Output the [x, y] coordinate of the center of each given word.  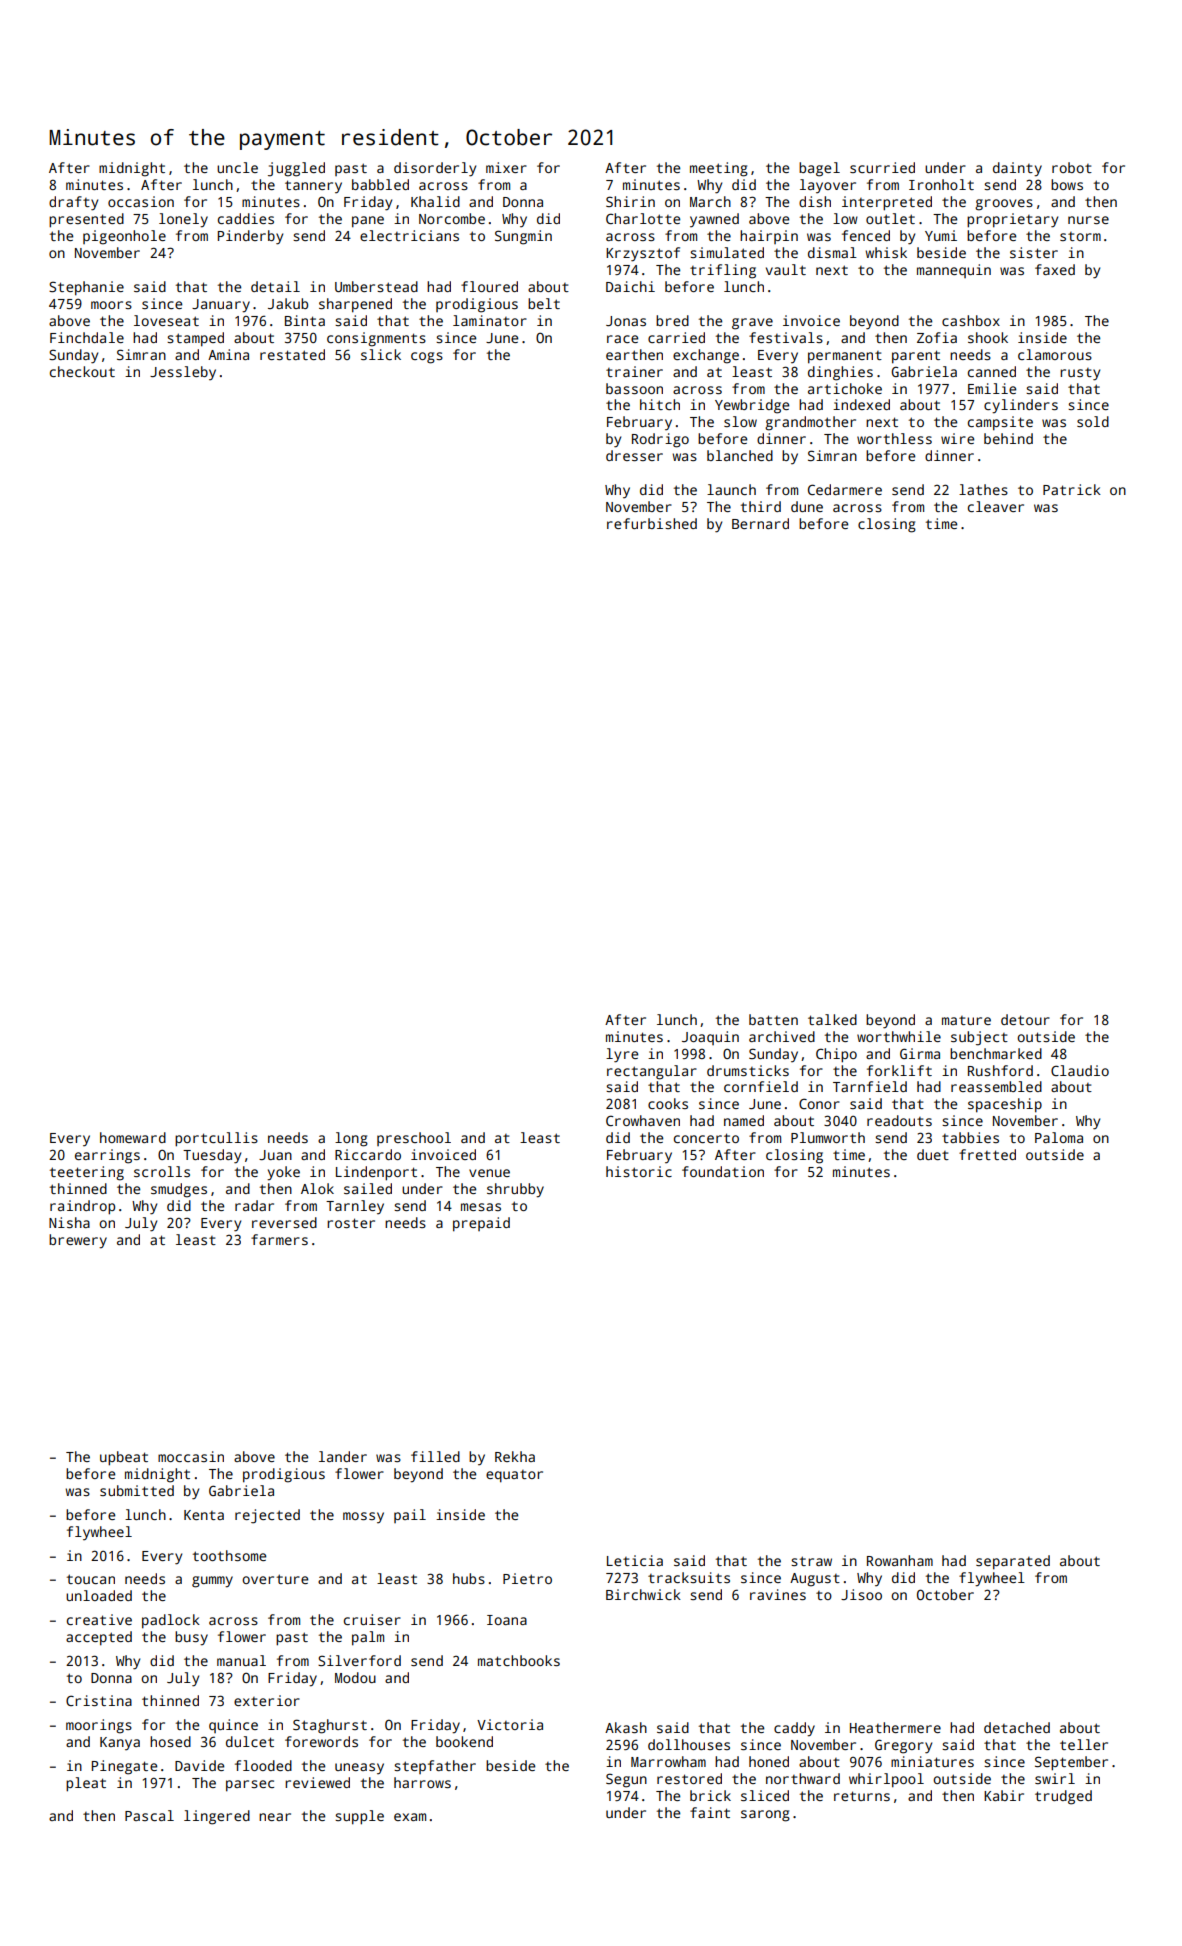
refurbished [652, 523]
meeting [719, 169]
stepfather [435, 1767]
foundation [723, 1171]
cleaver [996, 506]
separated [1013, 1562]
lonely [183, 220]
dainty [1017, 169]
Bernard [760, 523]
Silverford [359, 1660]
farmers [279, 1239]
